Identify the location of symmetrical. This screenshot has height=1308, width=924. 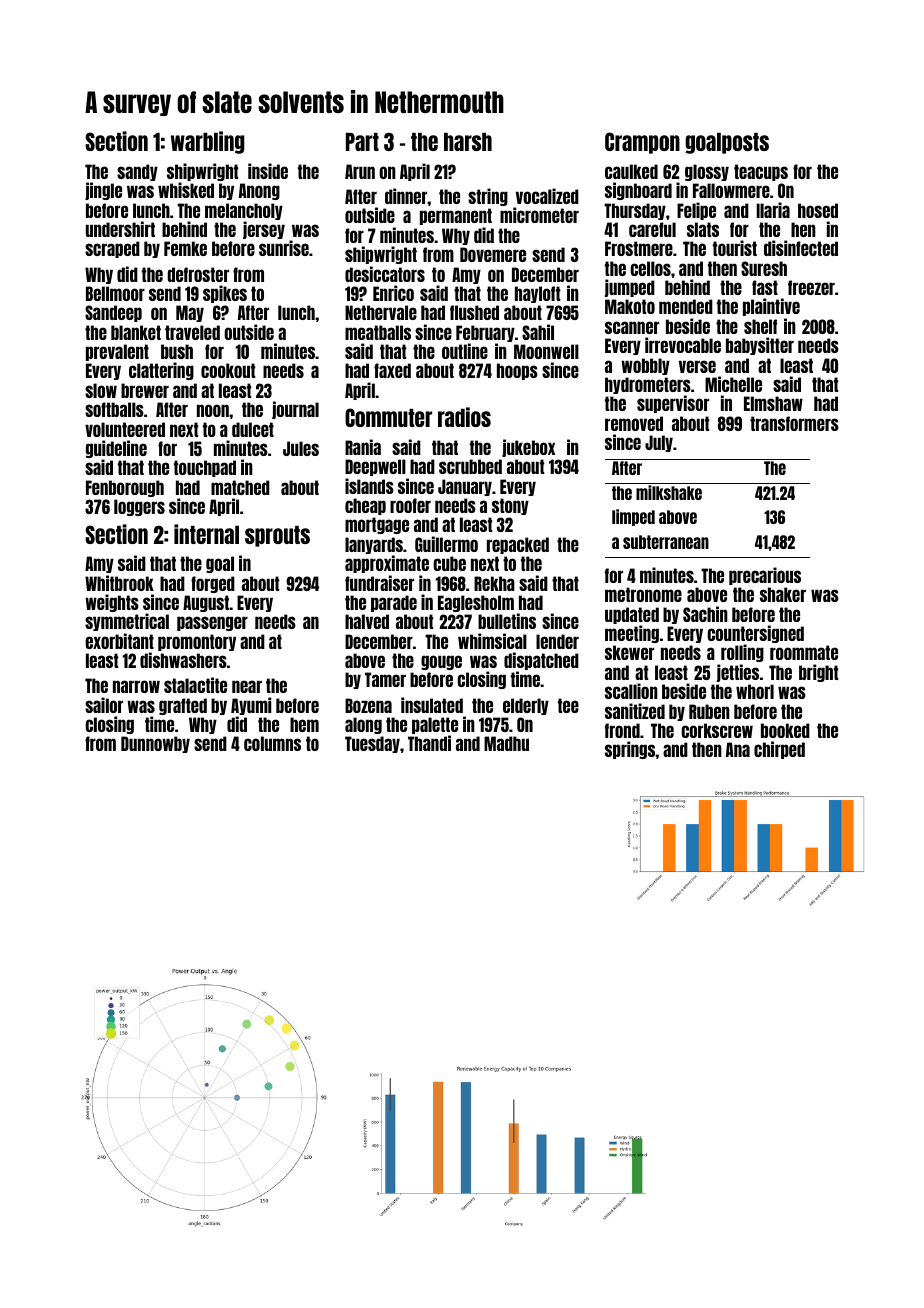
(127, 622).
